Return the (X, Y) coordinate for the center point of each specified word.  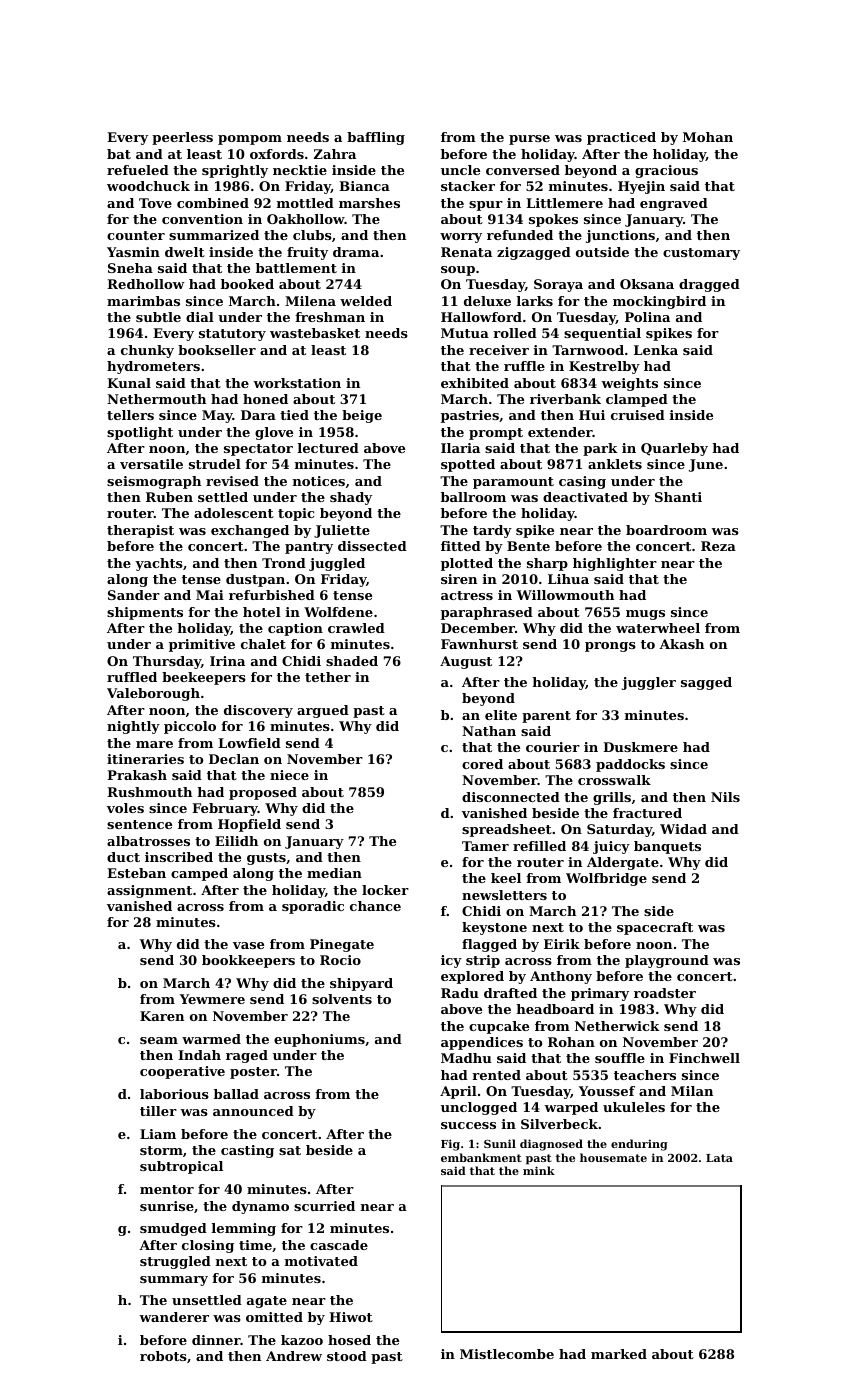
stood (347, 1356)
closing (208, 1246)
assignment (149, 891)
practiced (621, 138)
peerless (182, 138)
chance (375, 906)
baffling (376, 138)
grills (612, 798)
